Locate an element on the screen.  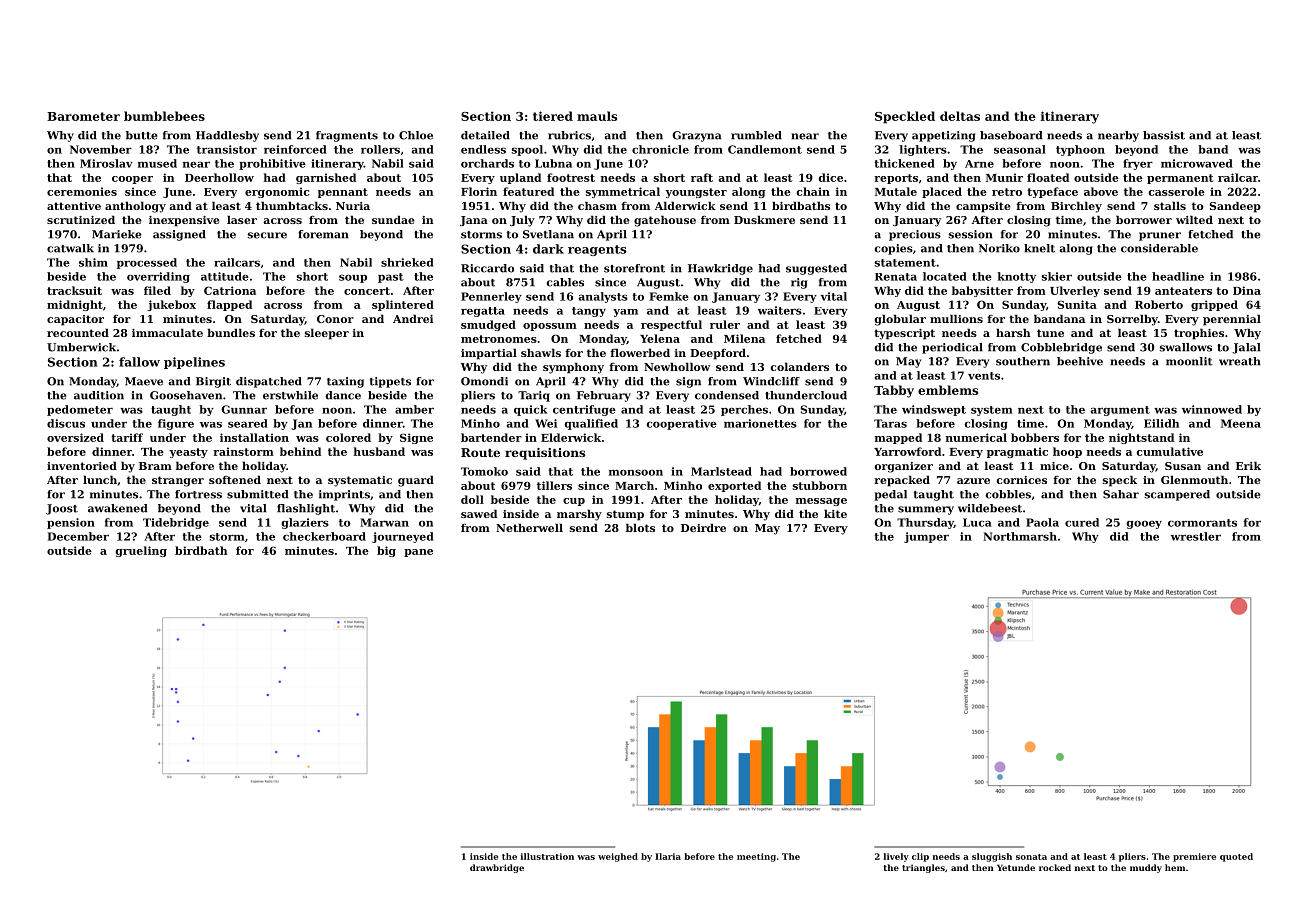
skier is located at coordinates (1057, 276).
